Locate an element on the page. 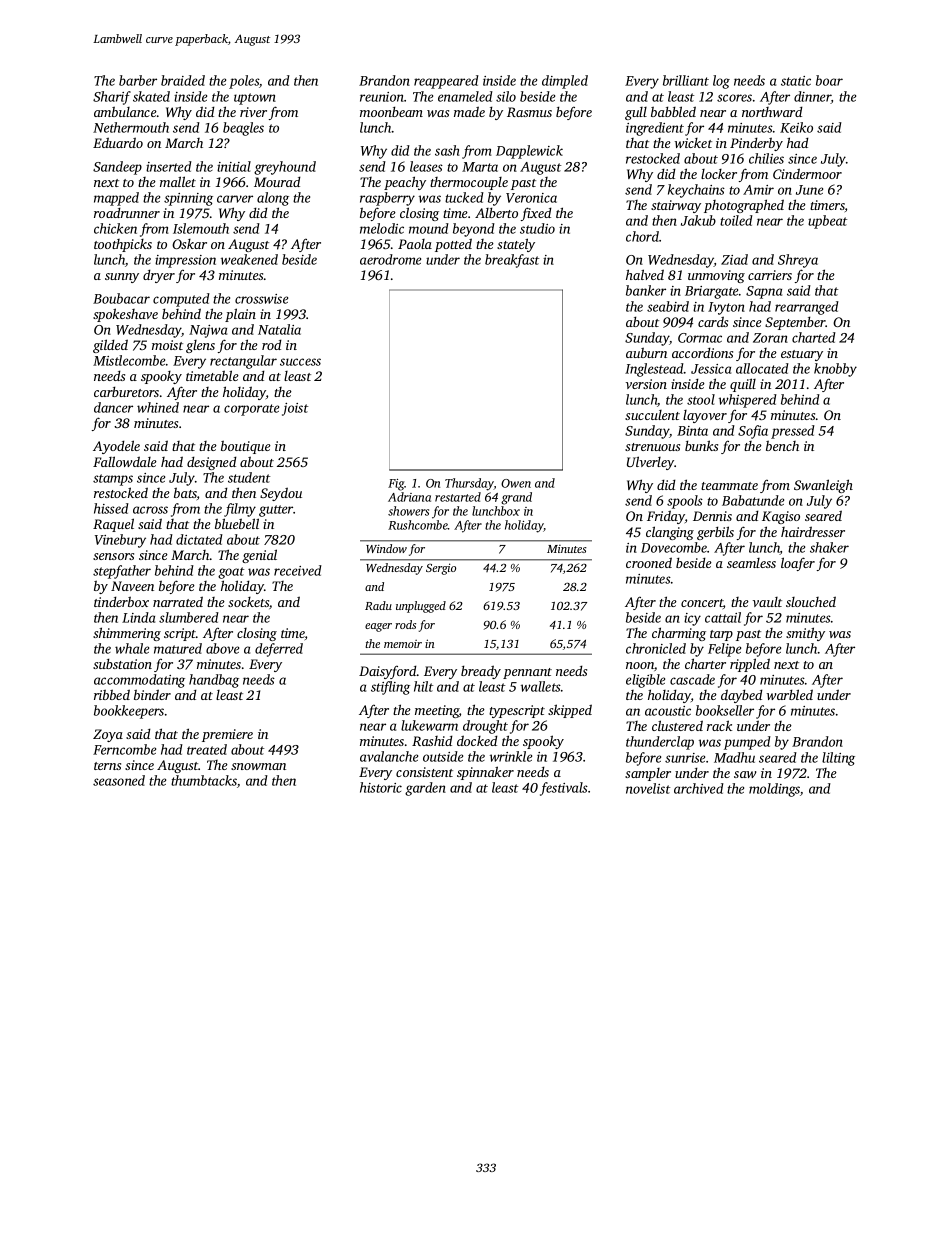 The image size is (952, 1233). log is located at coordinates (721, 82).
